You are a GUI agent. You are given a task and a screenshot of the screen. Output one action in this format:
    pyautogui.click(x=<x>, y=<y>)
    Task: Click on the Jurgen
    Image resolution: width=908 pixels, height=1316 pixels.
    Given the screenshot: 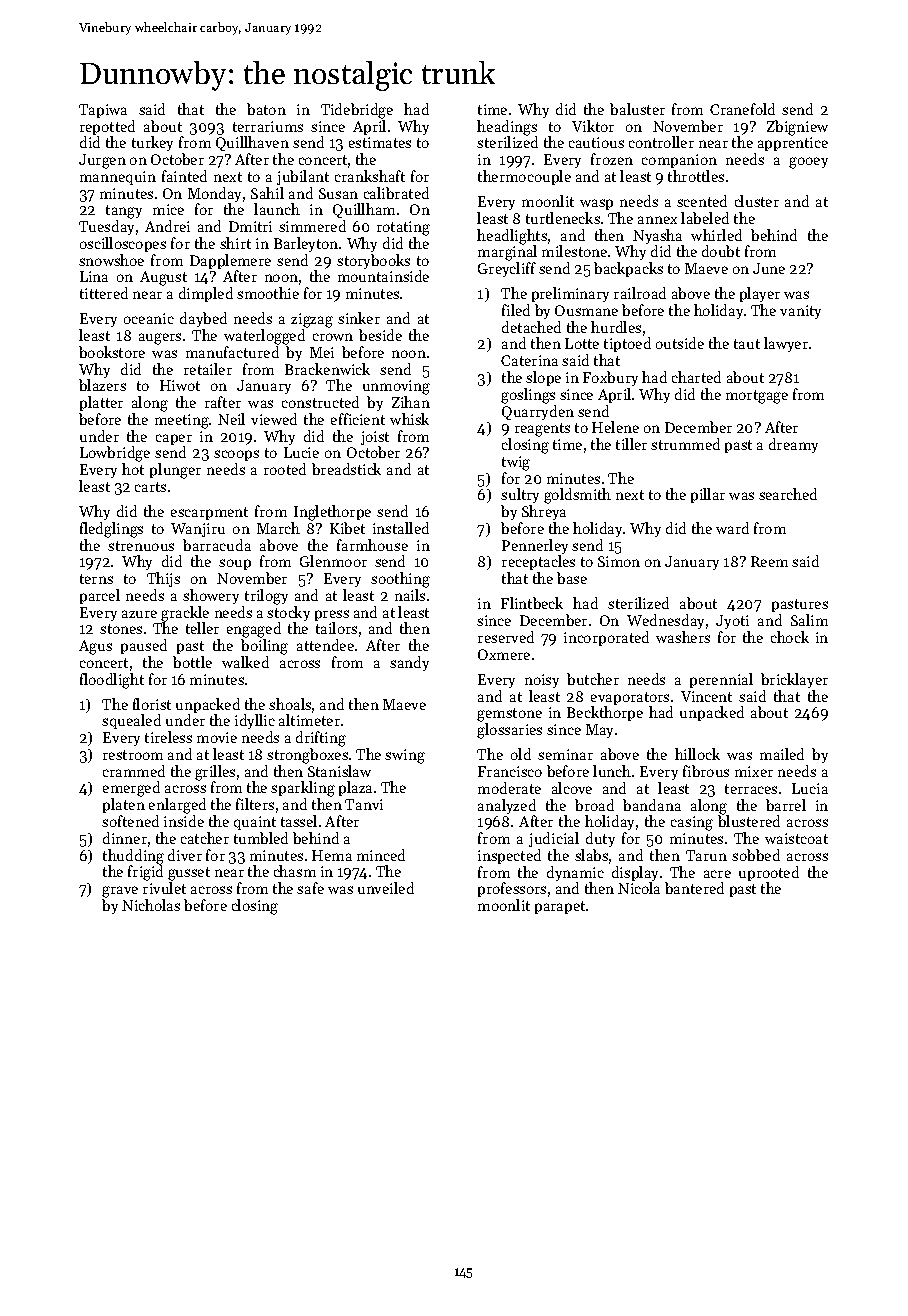 What is the action you would take?
    pyautogui.click(x=102, y=161)
